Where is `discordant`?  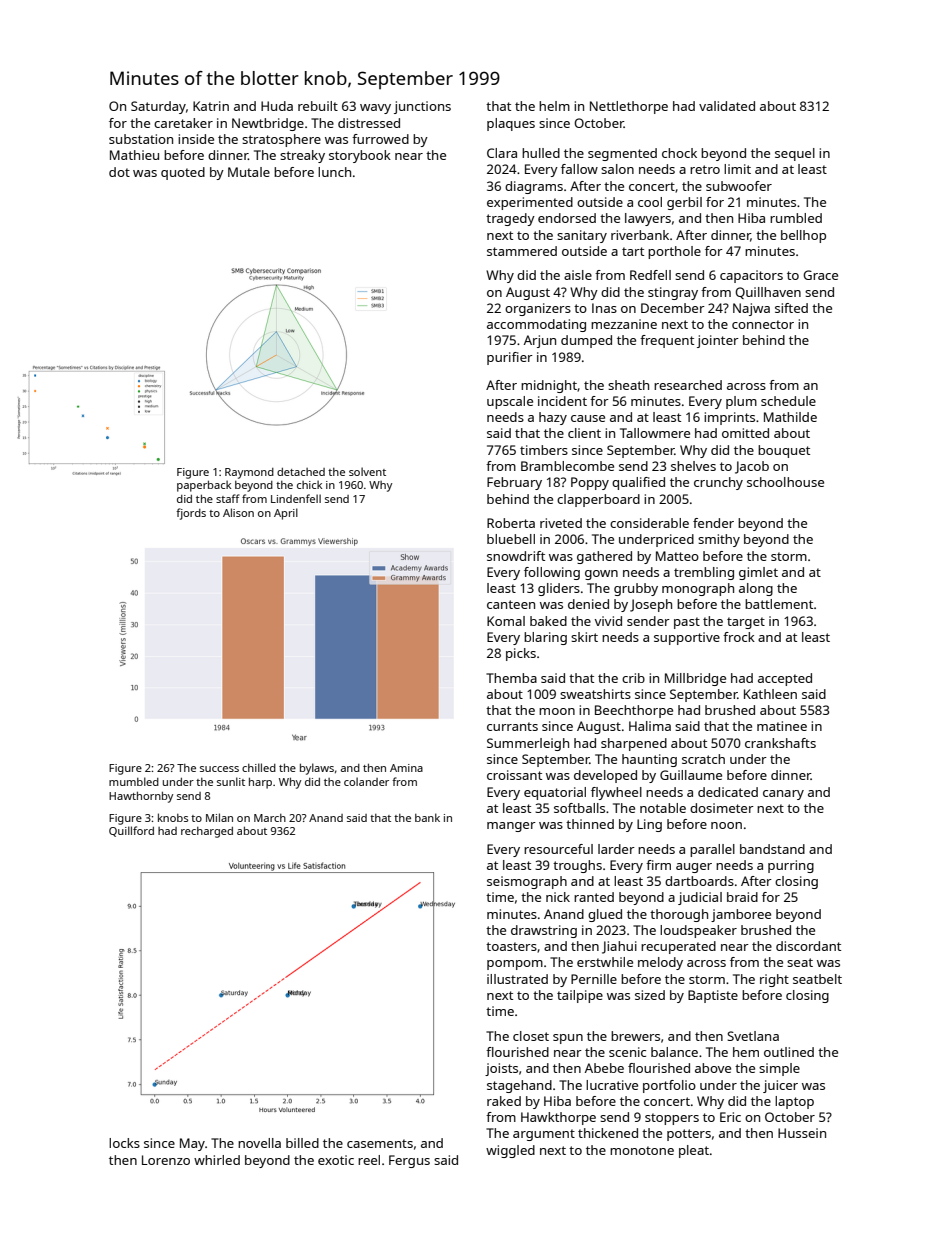 discordant is located at coordinates (808, 946).
